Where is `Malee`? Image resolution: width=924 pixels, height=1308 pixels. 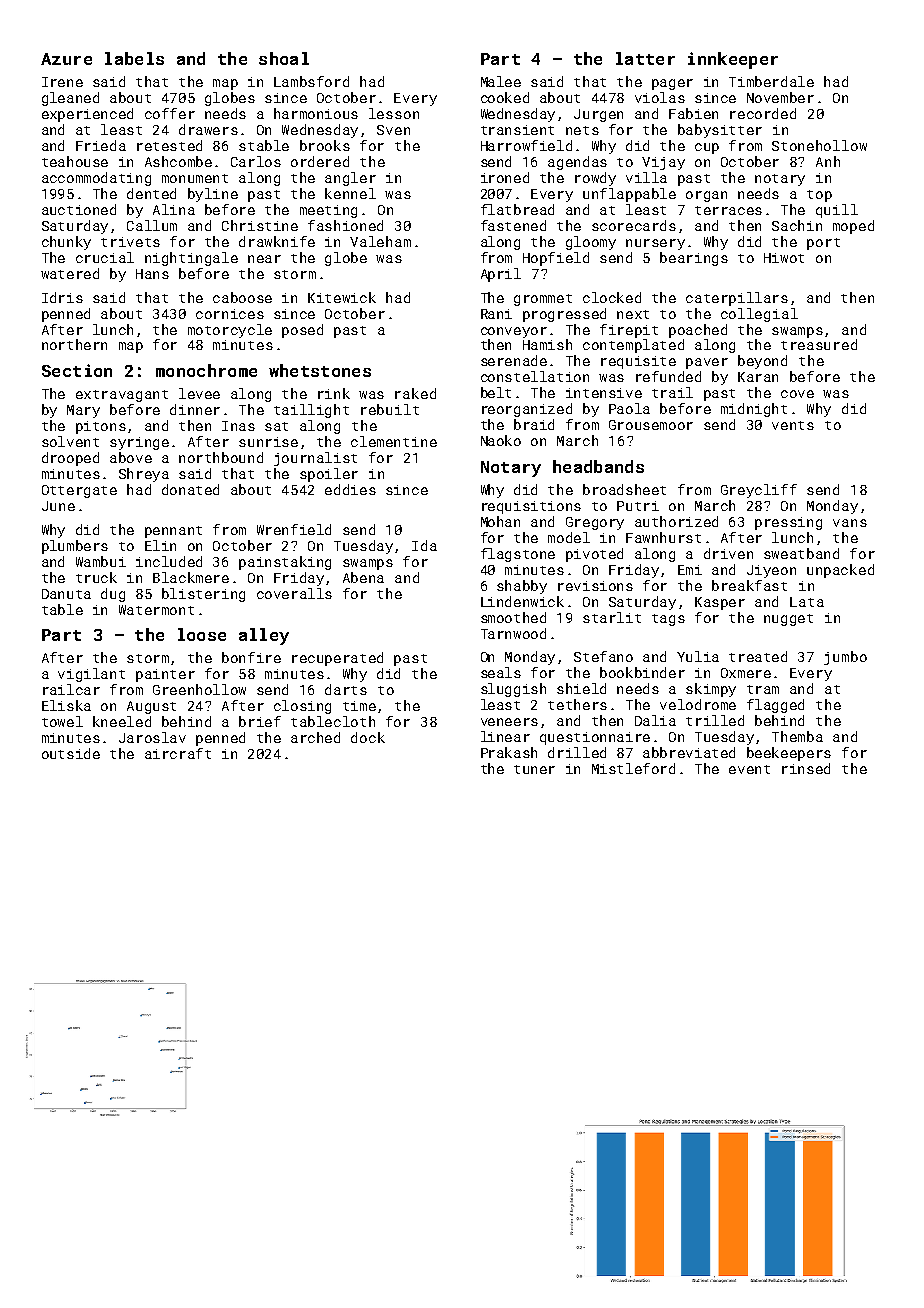 Malee is located at coordinates (501, 81).
